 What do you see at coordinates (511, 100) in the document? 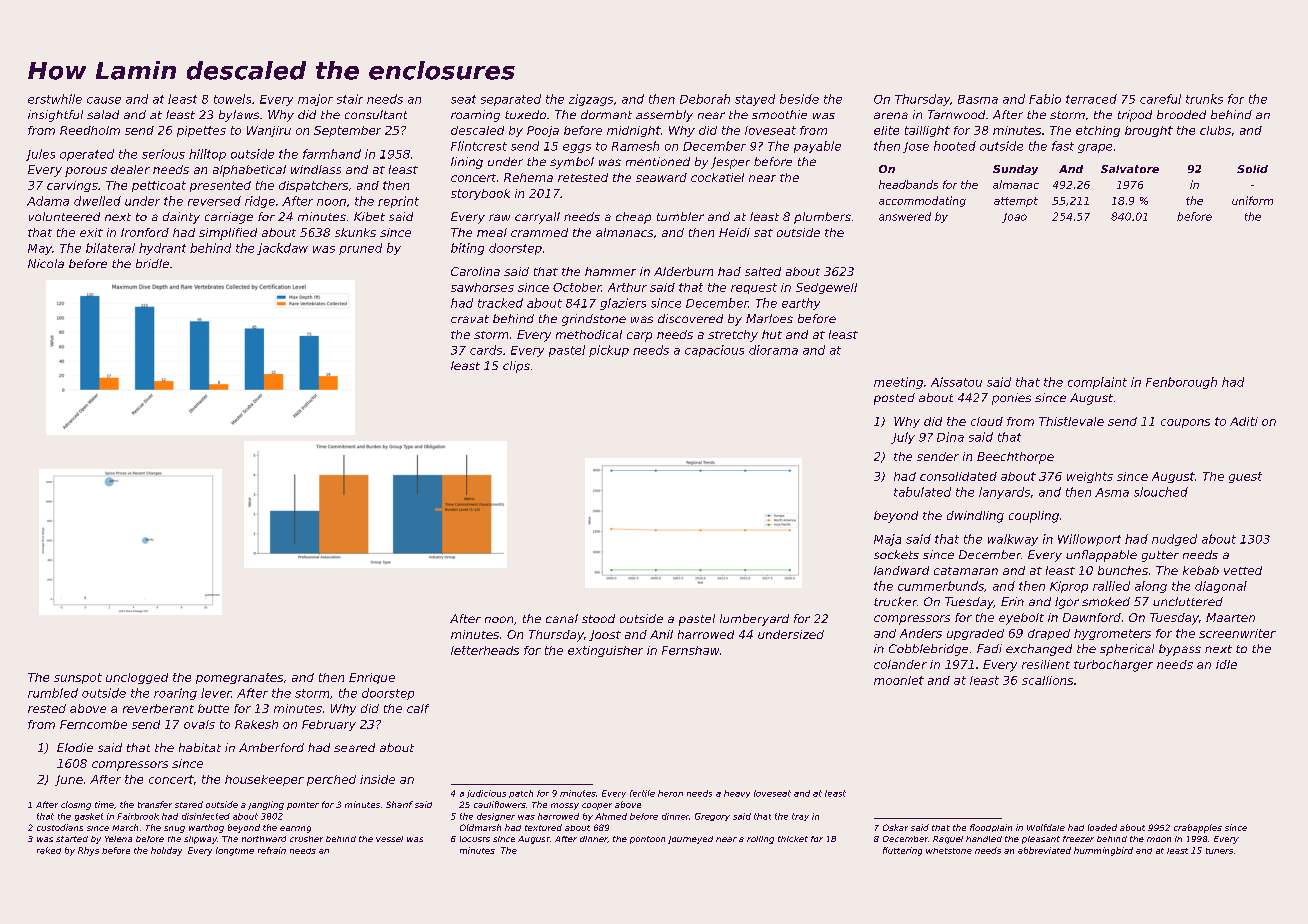
I see `separated` at bounding box center [511, 100].
